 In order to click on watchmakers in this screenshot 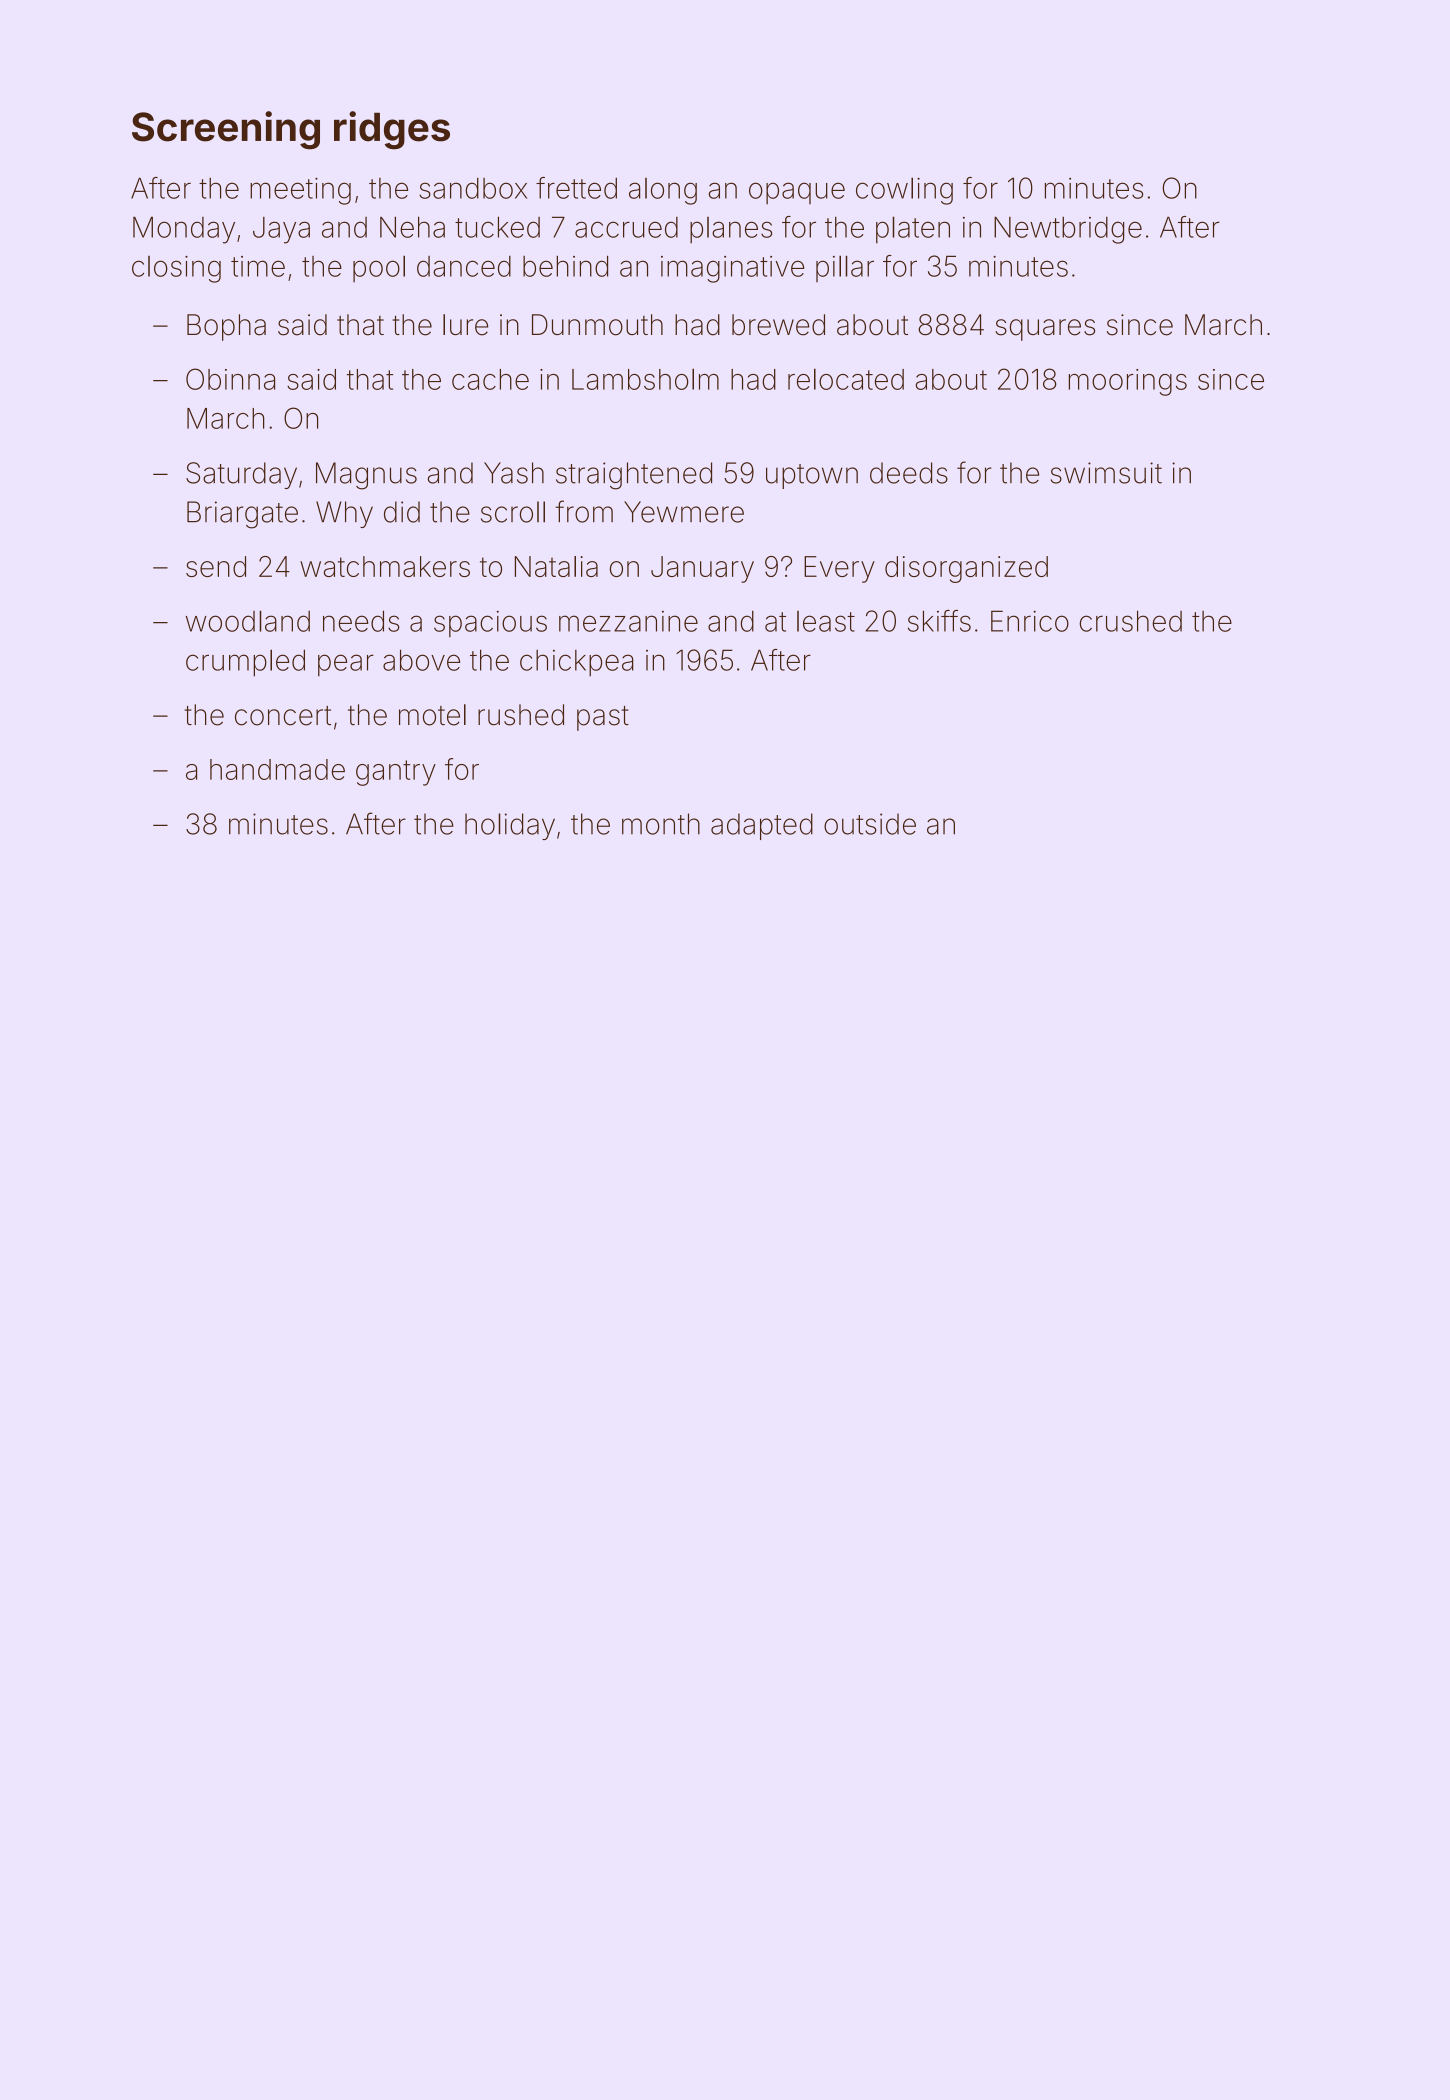, I will do `click(385, 566)`.
